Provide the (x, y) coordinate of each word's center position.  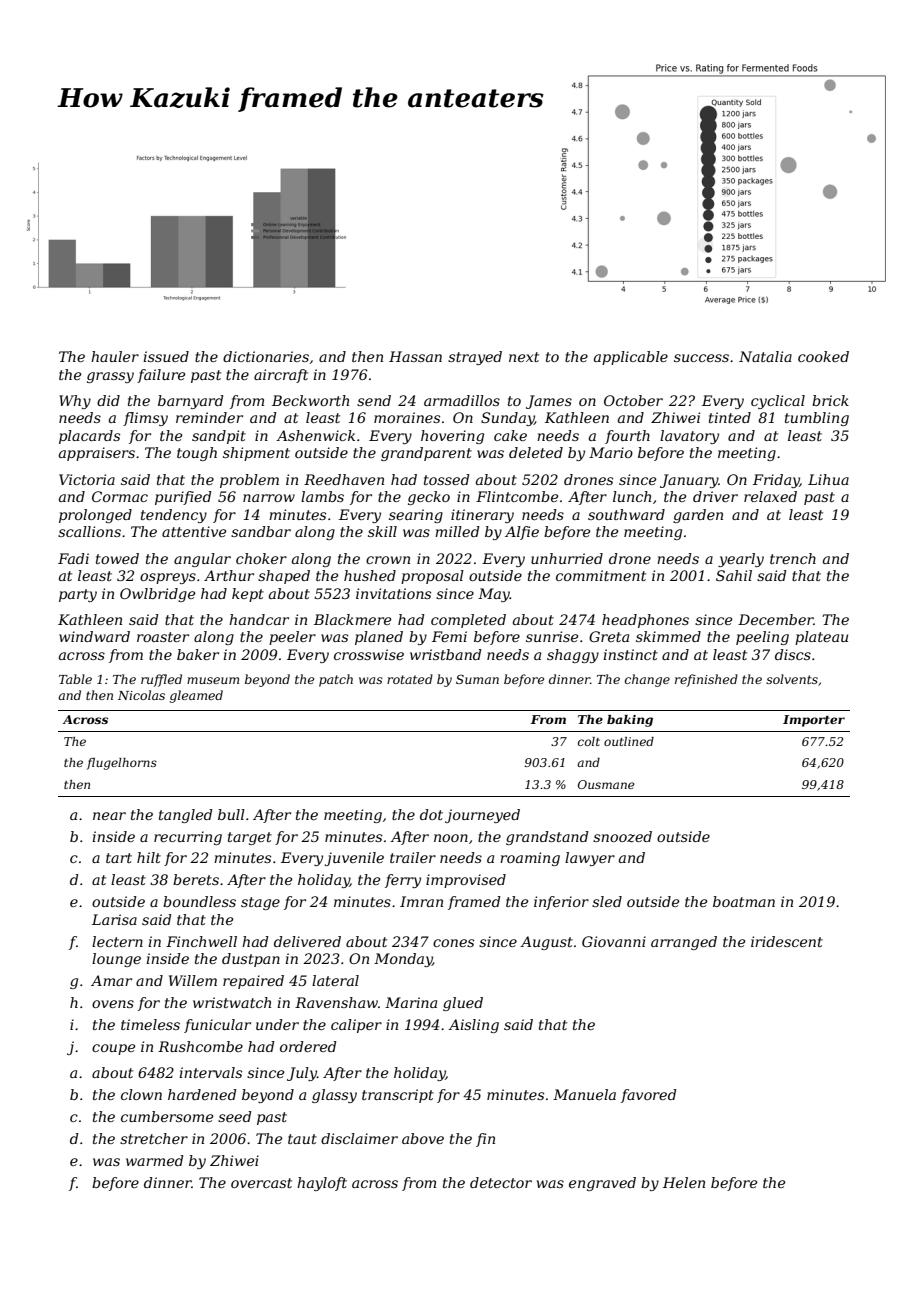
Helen (684, 1182)
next (524, 357)
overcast (261, 1183)
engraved (602, 1184)
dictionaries (266, 356)
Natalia (765, 356)
